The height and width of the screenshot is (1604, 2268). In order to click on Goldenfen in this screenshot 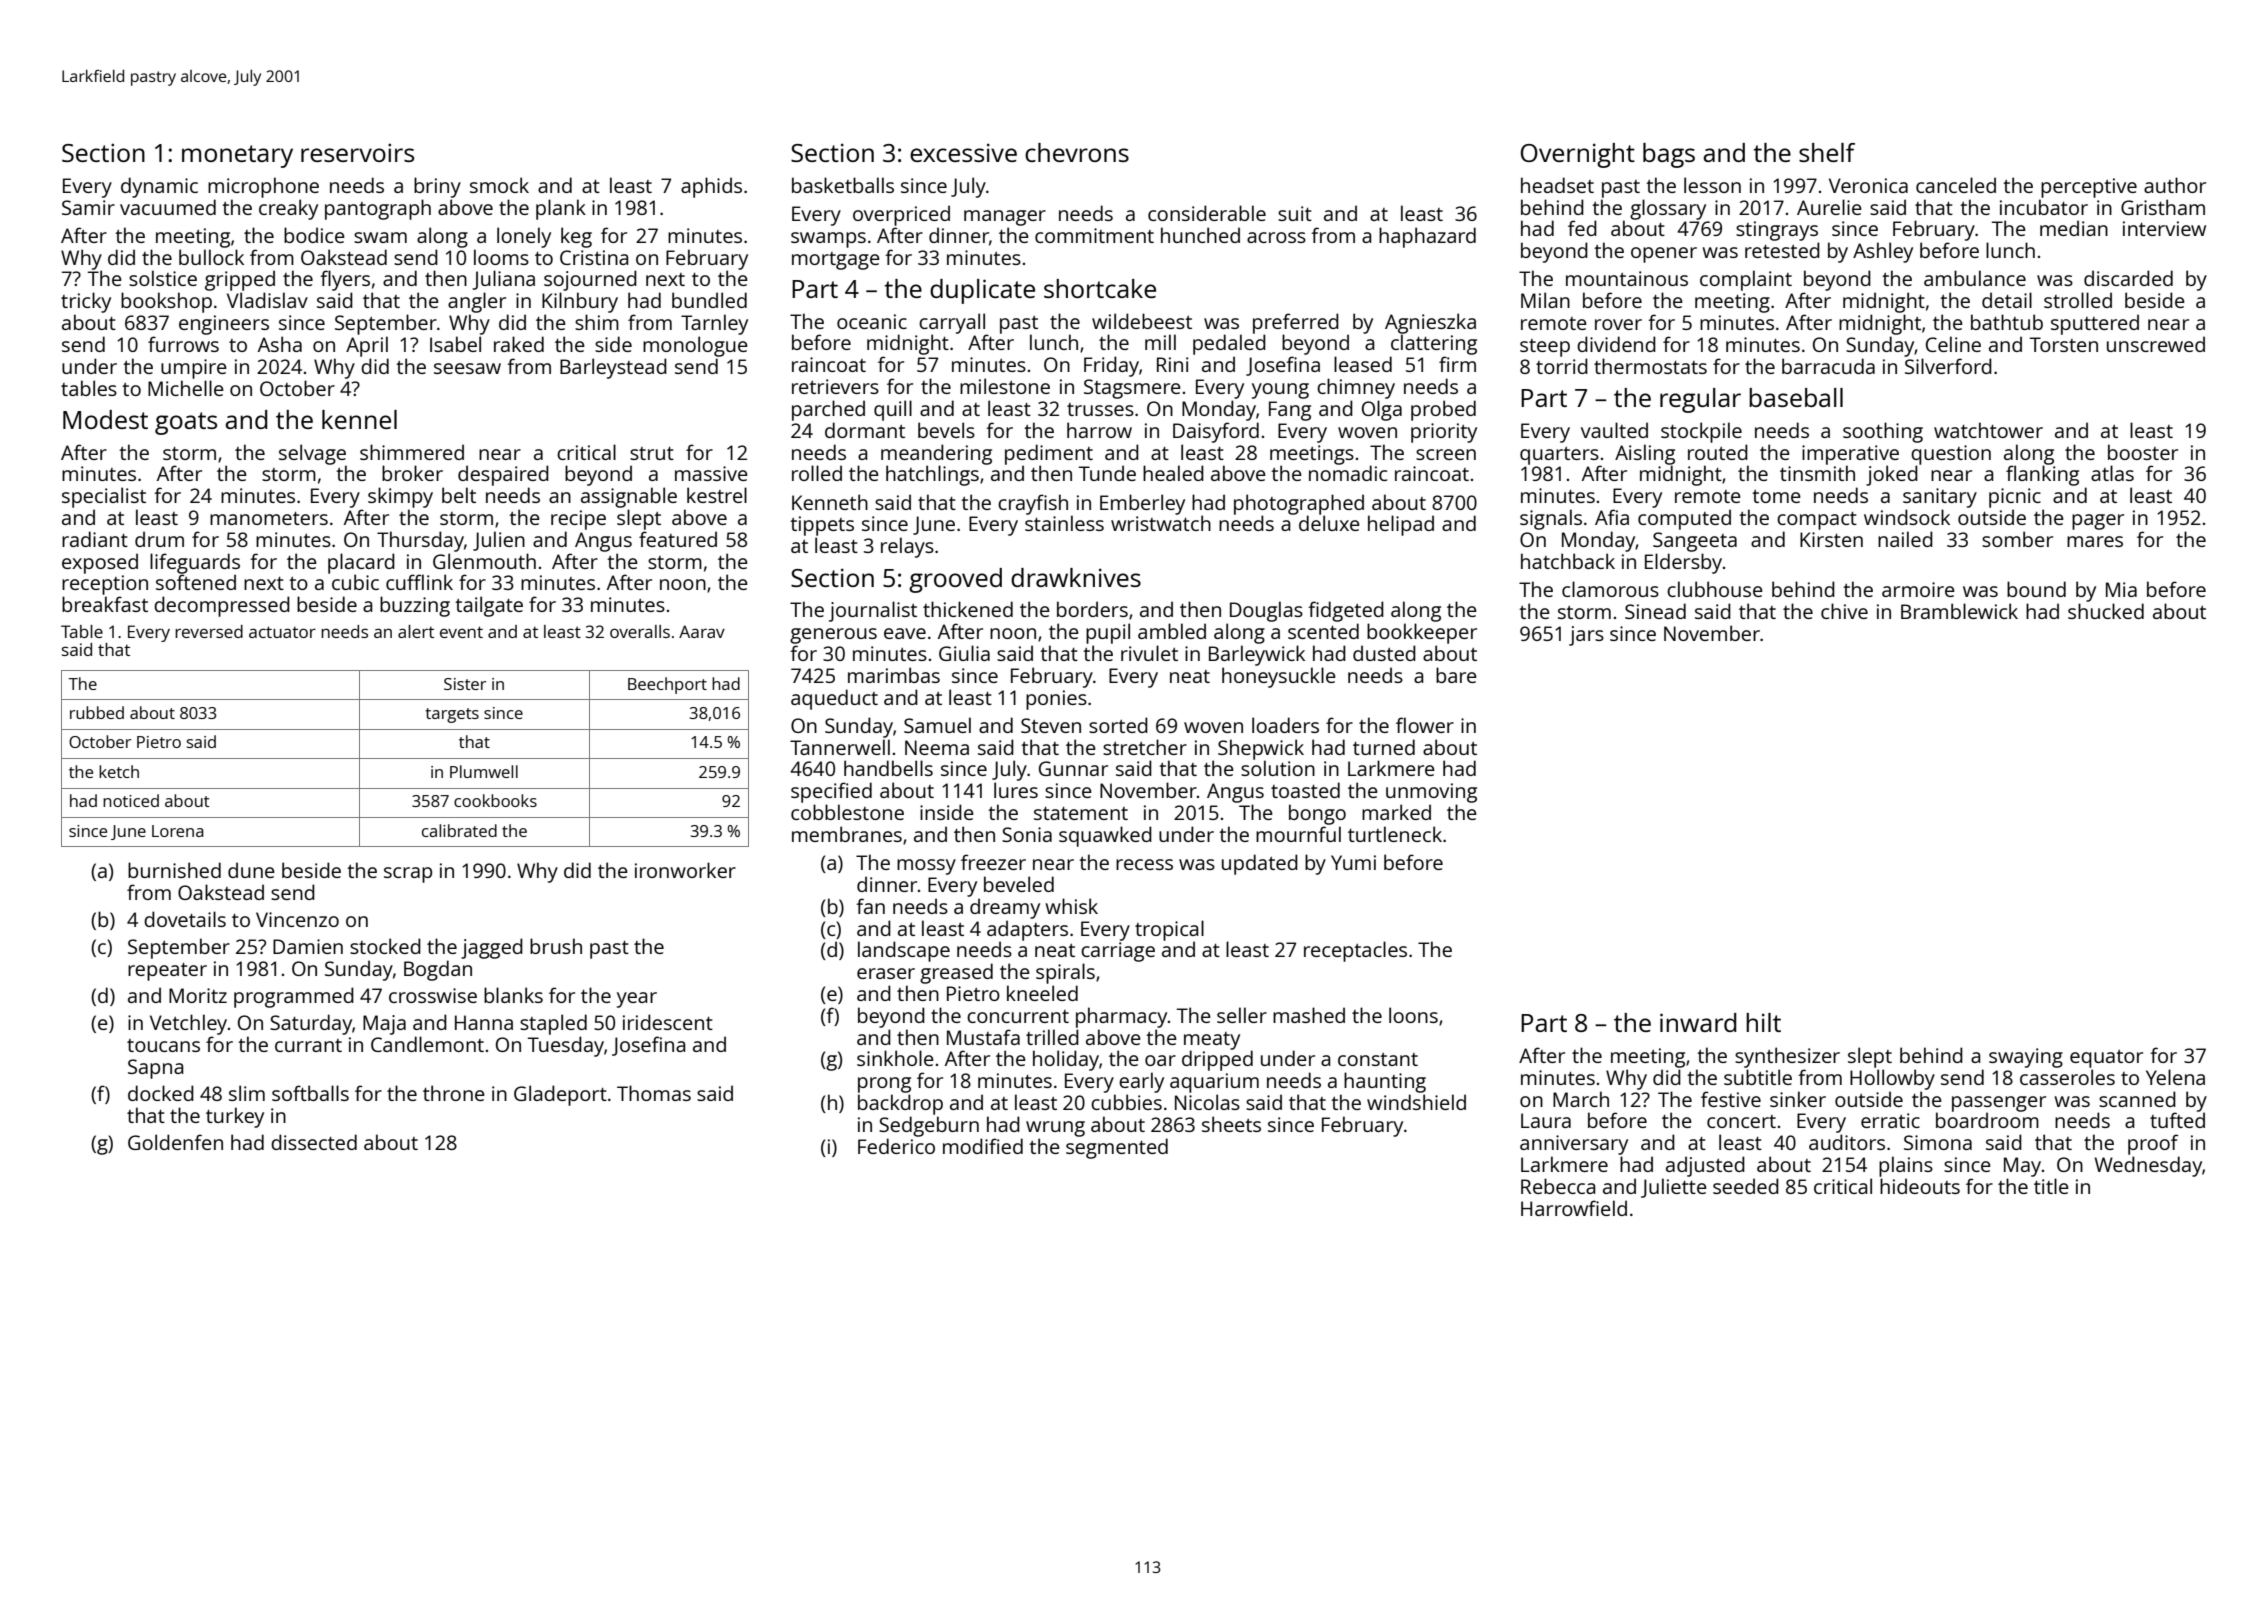, I will do `click(175, 1142)`.
